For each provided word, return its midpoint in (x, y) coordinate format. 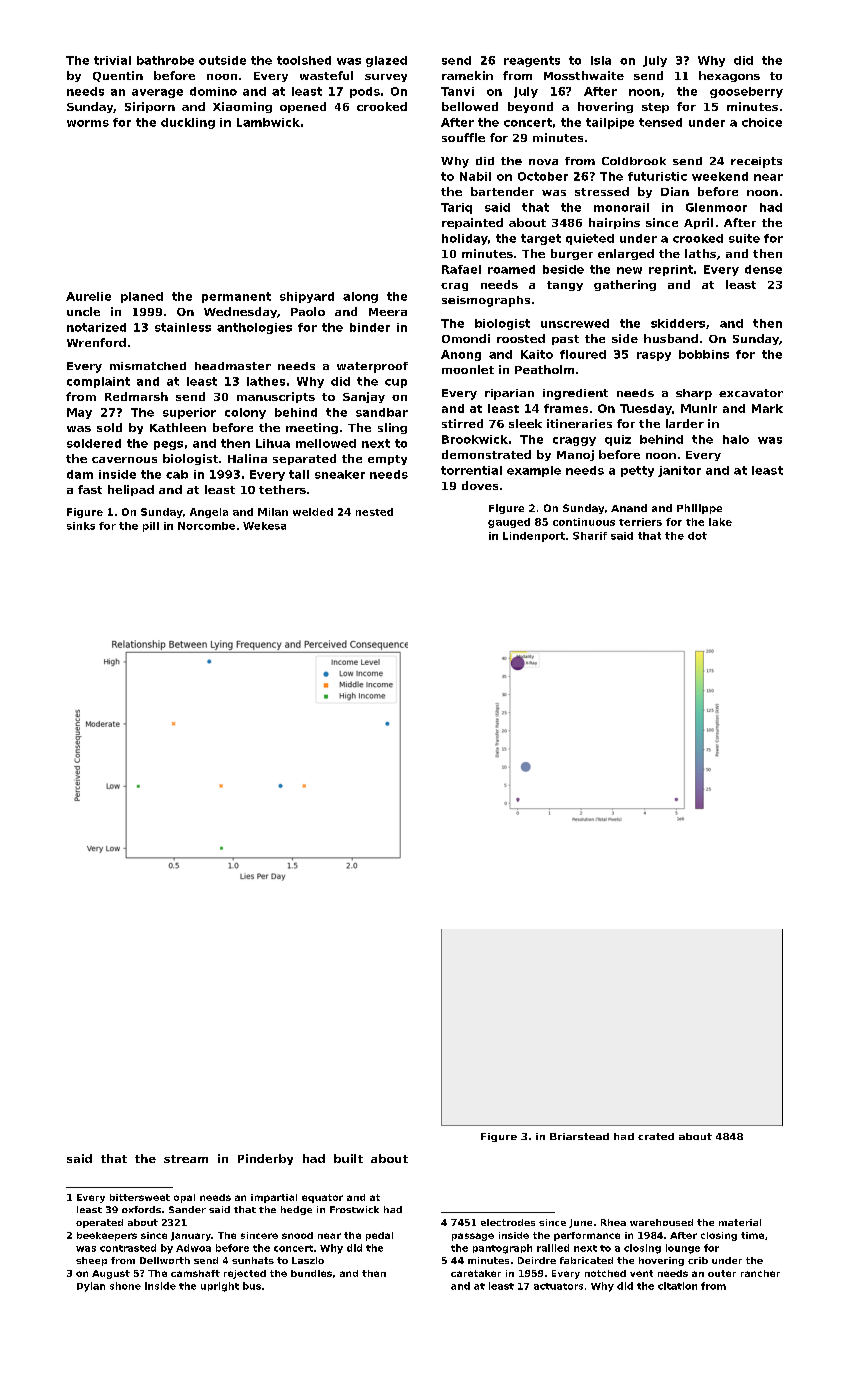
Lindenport (534, 537)
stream (186, 1159)
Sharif (590, 536)
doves (480, 485)
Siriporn (150, 107)
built (348, 1158)
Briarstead (579, 1136)
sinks (81, 526)
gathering (625, 285)
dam (80, 474)
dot (697, 536)
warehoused (661, 1222)
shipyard (307, 297)
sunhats (253, 1260)
